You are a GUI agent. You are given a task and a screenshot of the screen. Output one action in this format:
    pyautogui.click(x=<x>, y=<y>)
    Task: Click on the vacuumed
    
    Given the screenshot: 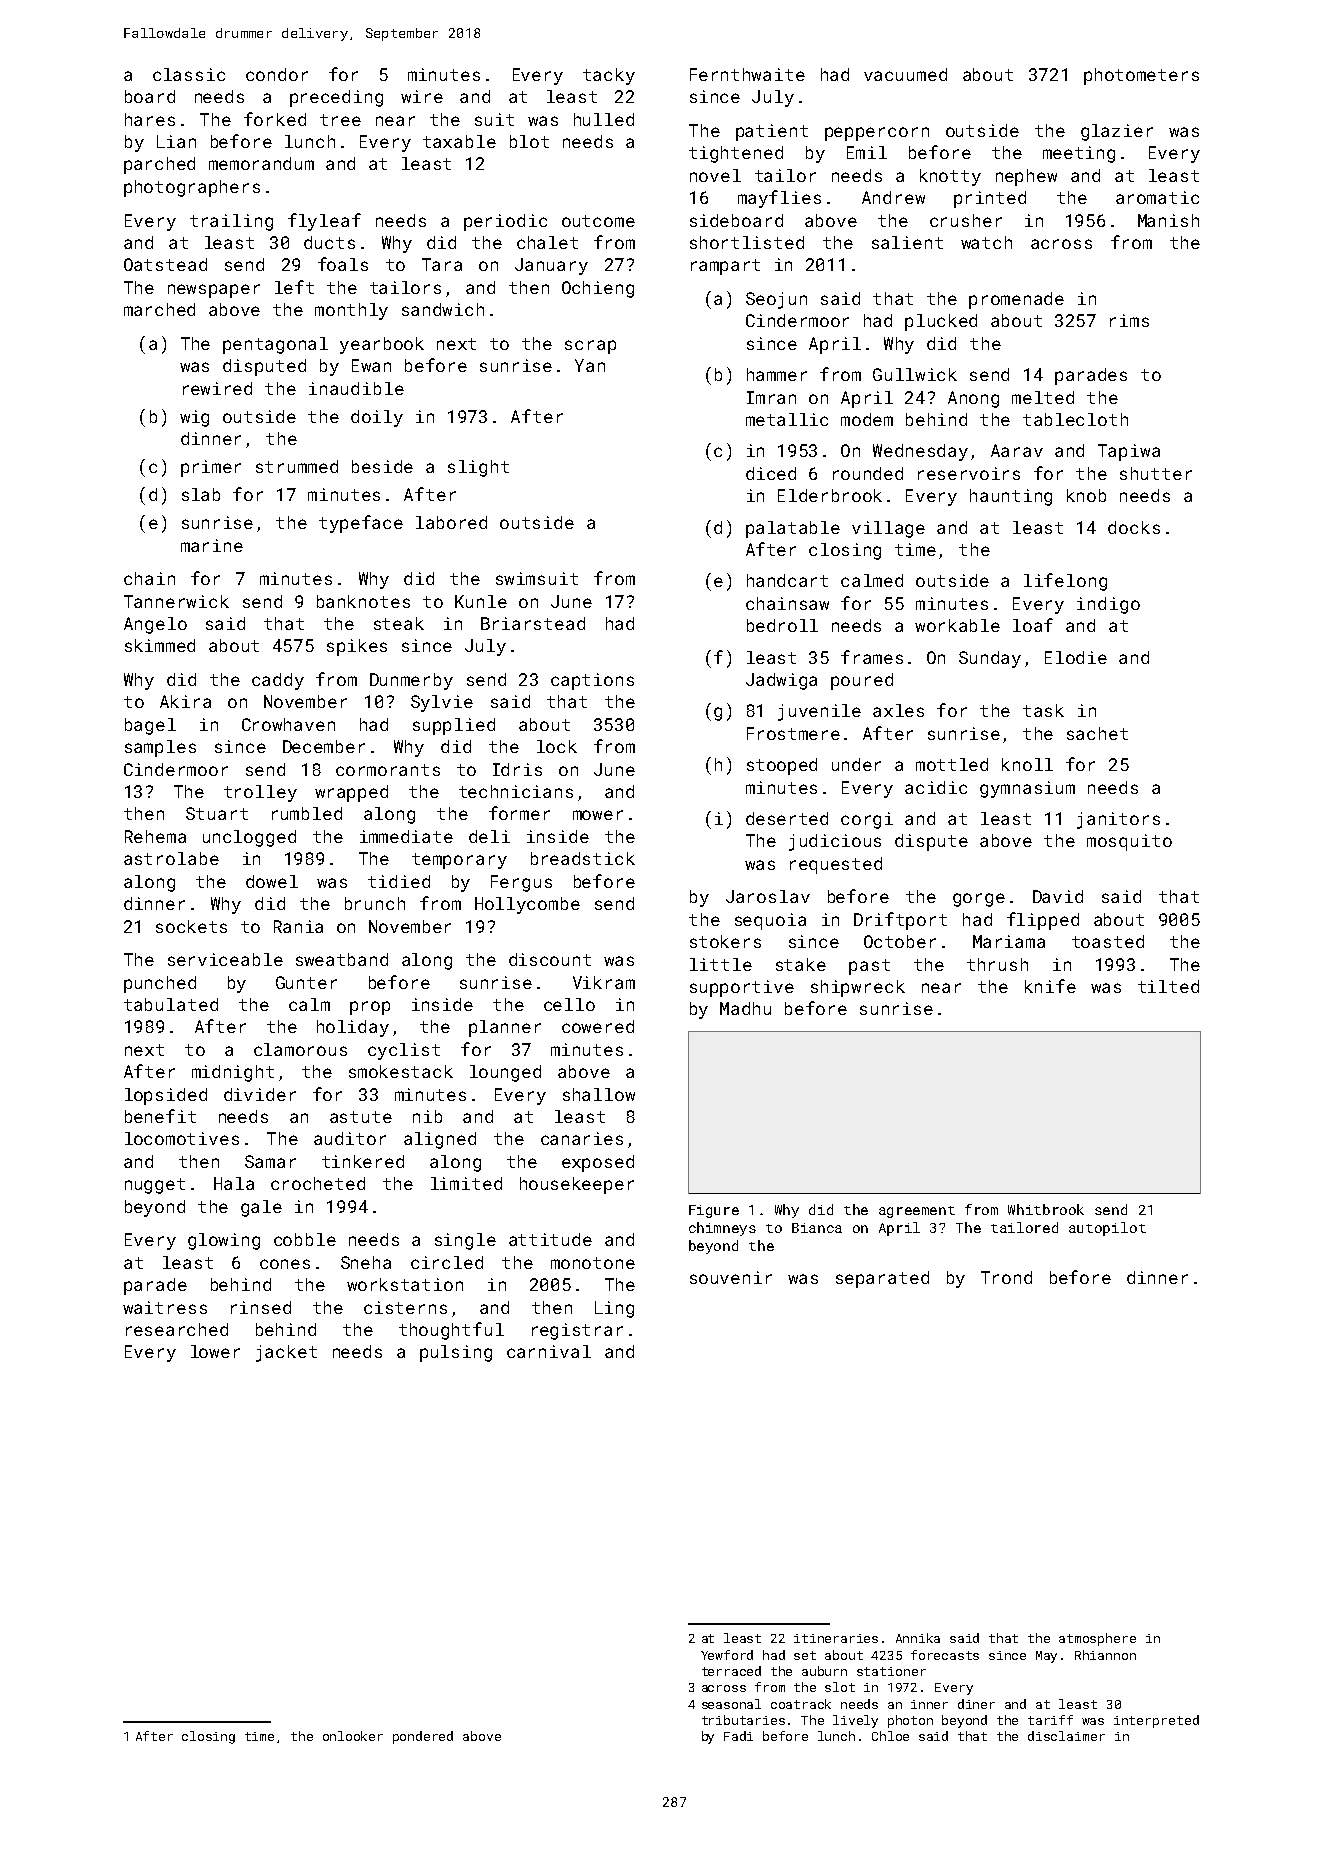 What is the action you would take?
    pyautogui.click(x=905, y=74)
